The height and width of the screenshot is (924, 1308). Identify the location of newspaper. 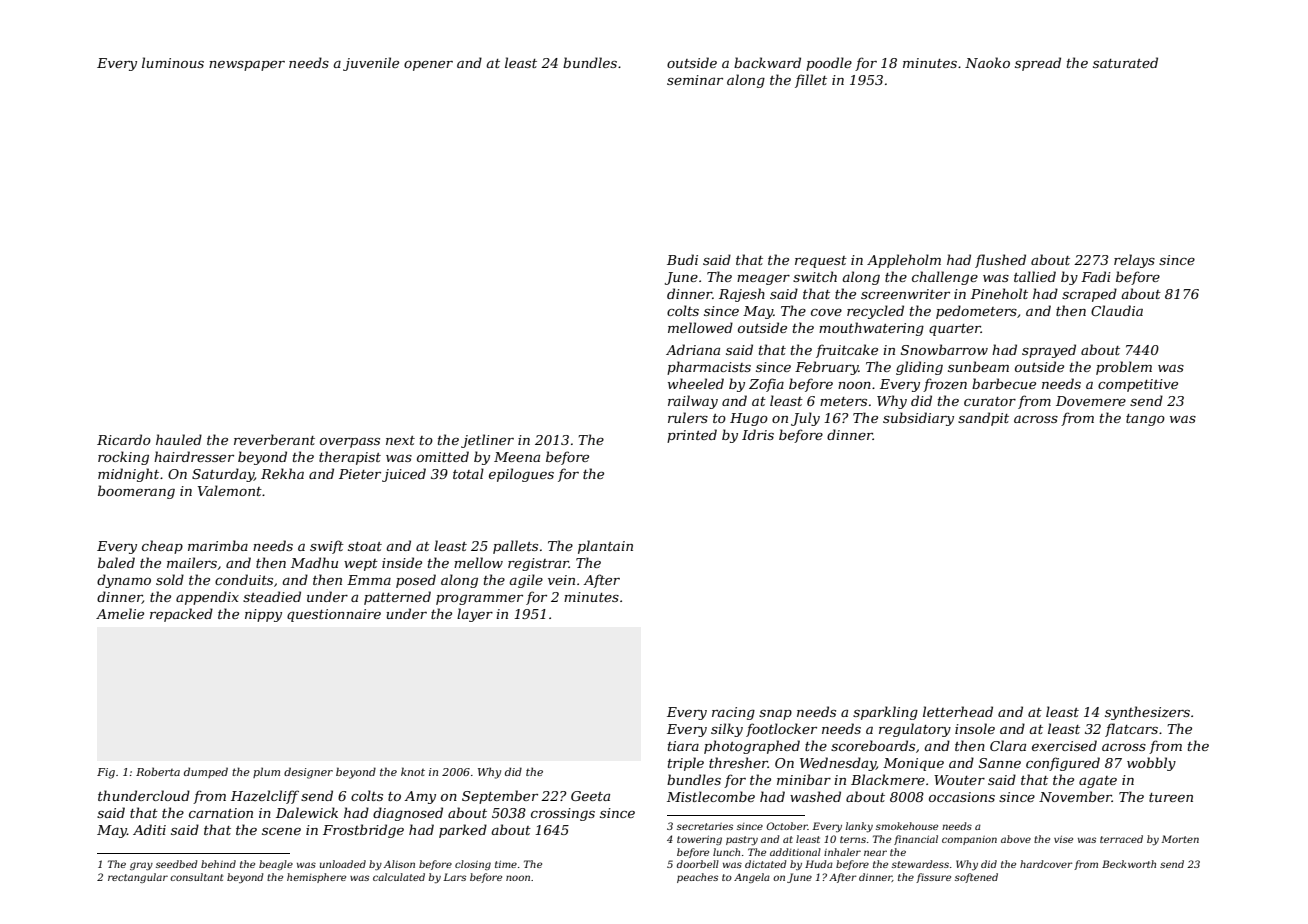
(247, 66).
